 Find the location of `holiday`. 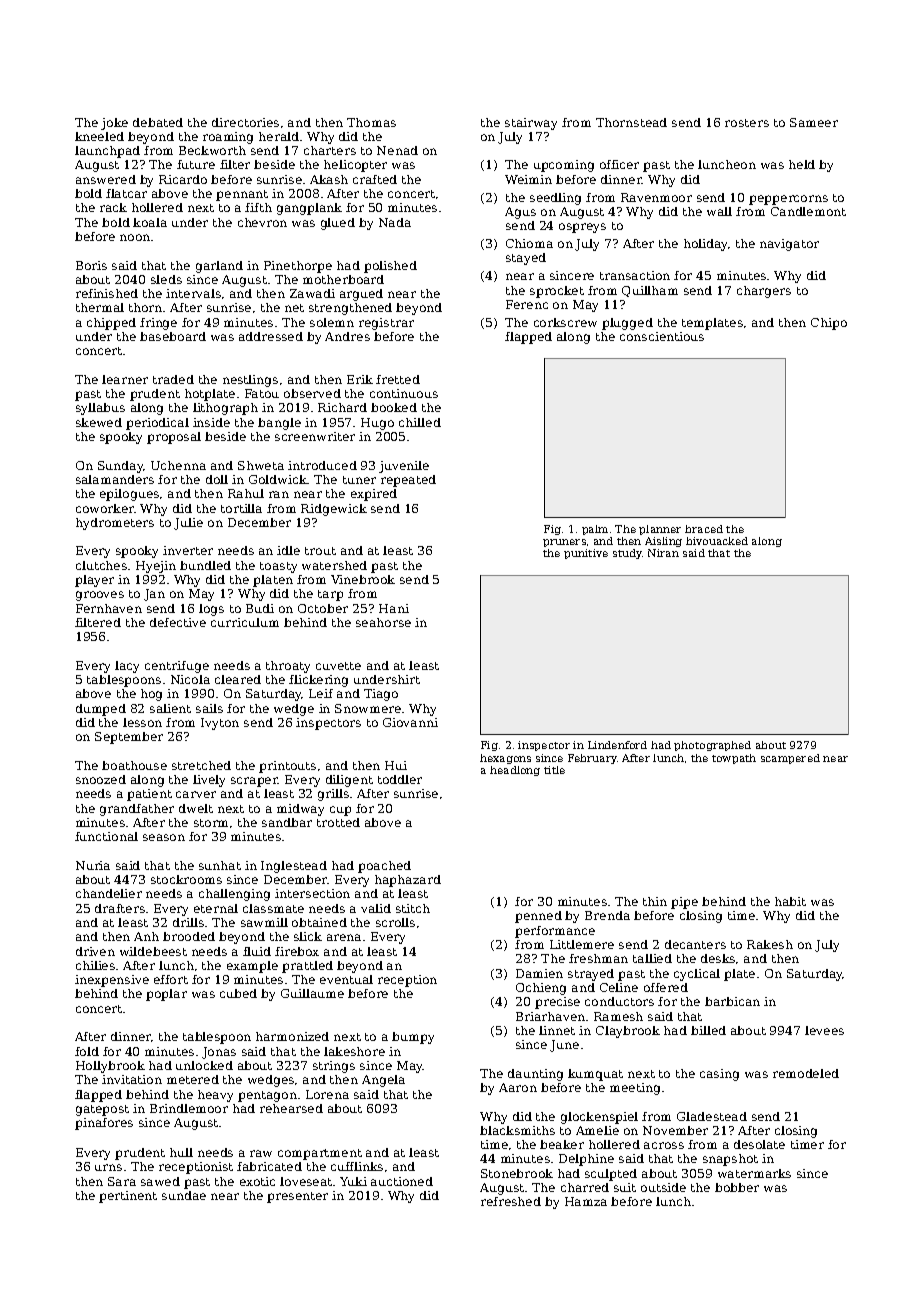

holiday is located at coordinates (705, 245).
